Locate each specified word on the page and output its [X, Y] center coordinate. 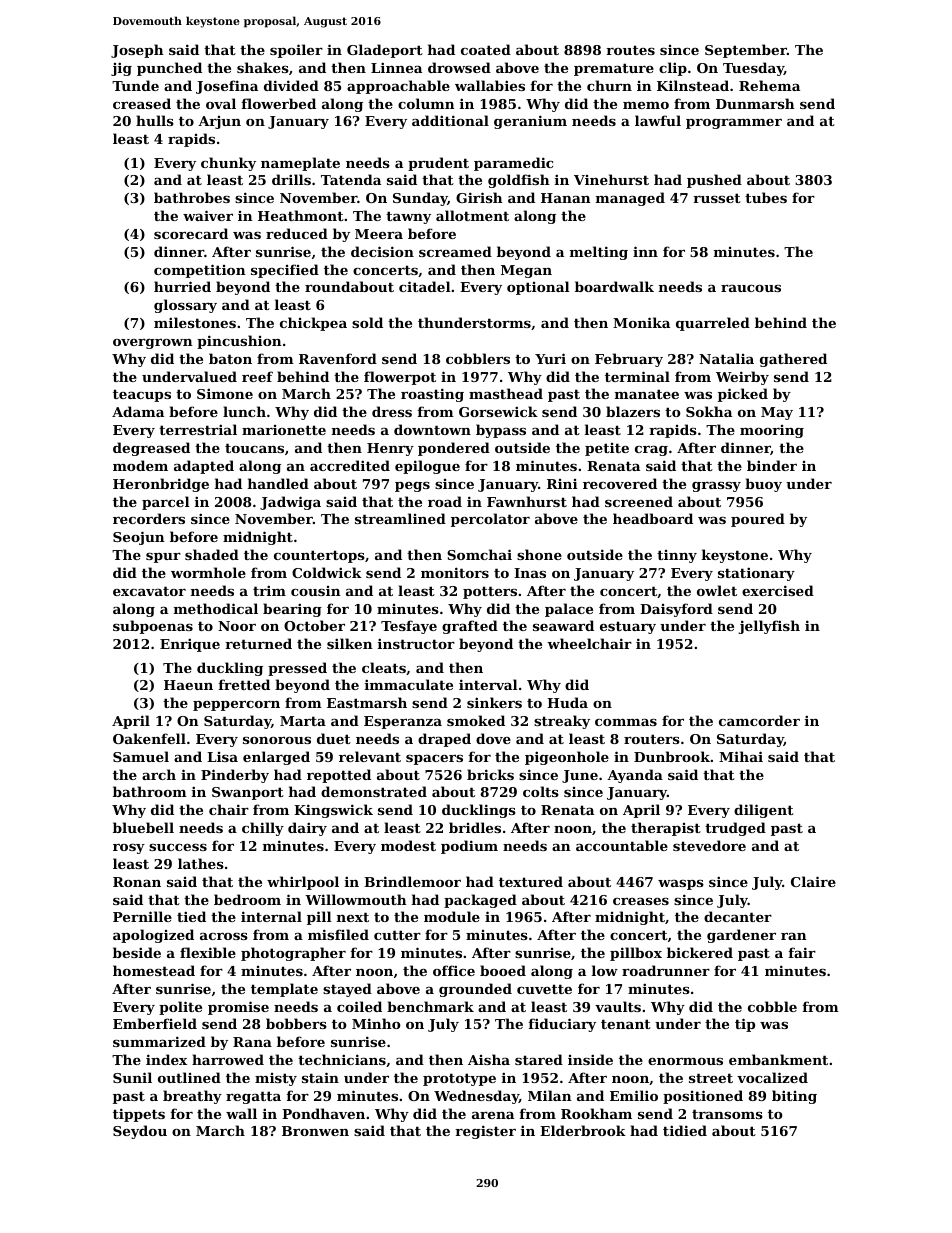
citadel [425, 286]
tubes [766, 197]
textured [531, 881]
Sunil [132, 1077]
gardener [741, 936]
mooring [772, 431]
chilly [263, 829]
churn [609, 85]
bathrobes [192, 197]
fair [802, 952]
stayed [347, 990]
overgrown [153, 344]
